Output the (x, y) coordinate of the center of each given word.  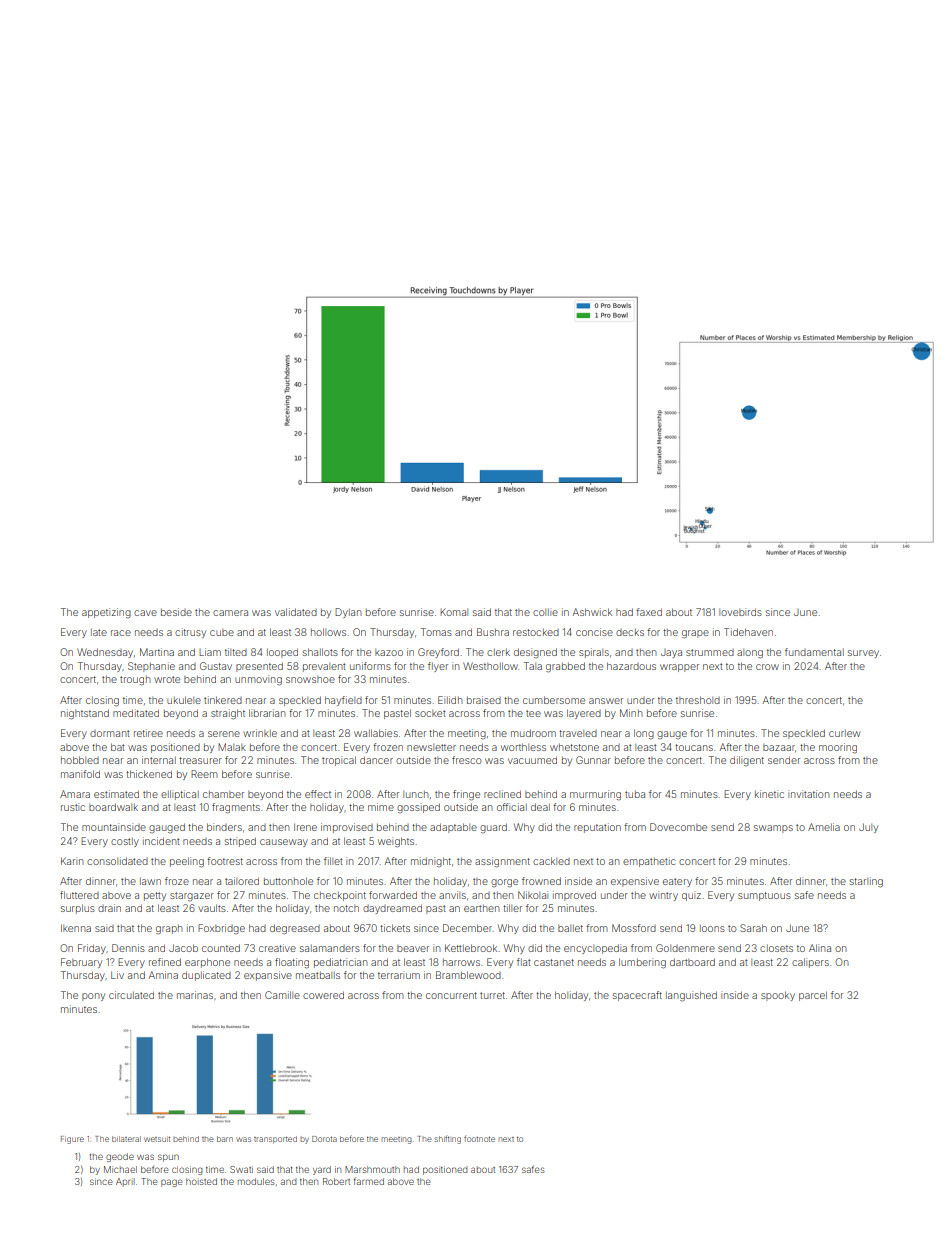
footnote (479, 1139)
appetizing (106, 613)
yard (322, 1170)
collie (545, 612)
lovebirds (740, 612)
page (172, 1183)
